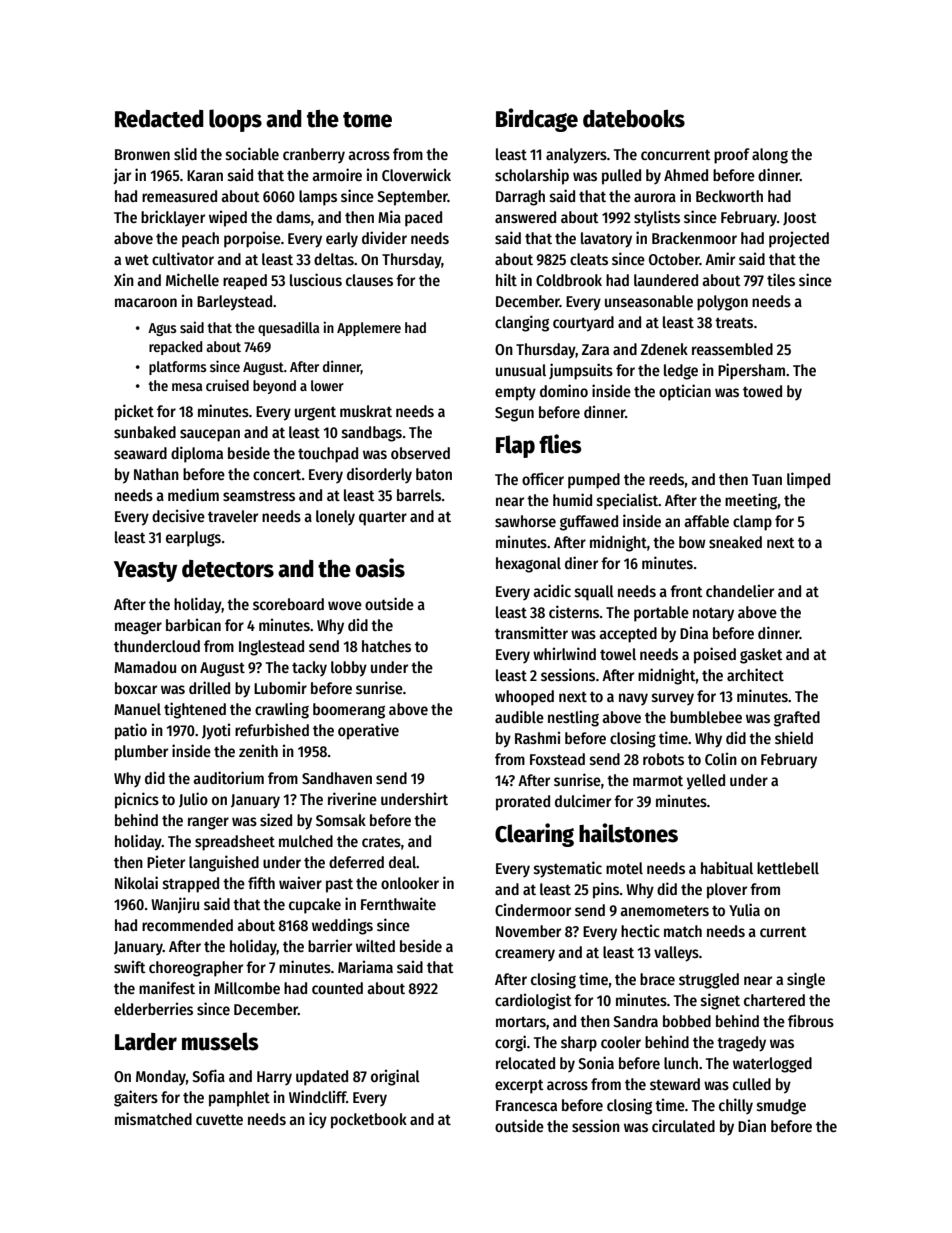 This image has width=952, height=1233. What do you see at coordinates (523, 803) in the image?
I see `prorated` at bounding box center [523, 803].
